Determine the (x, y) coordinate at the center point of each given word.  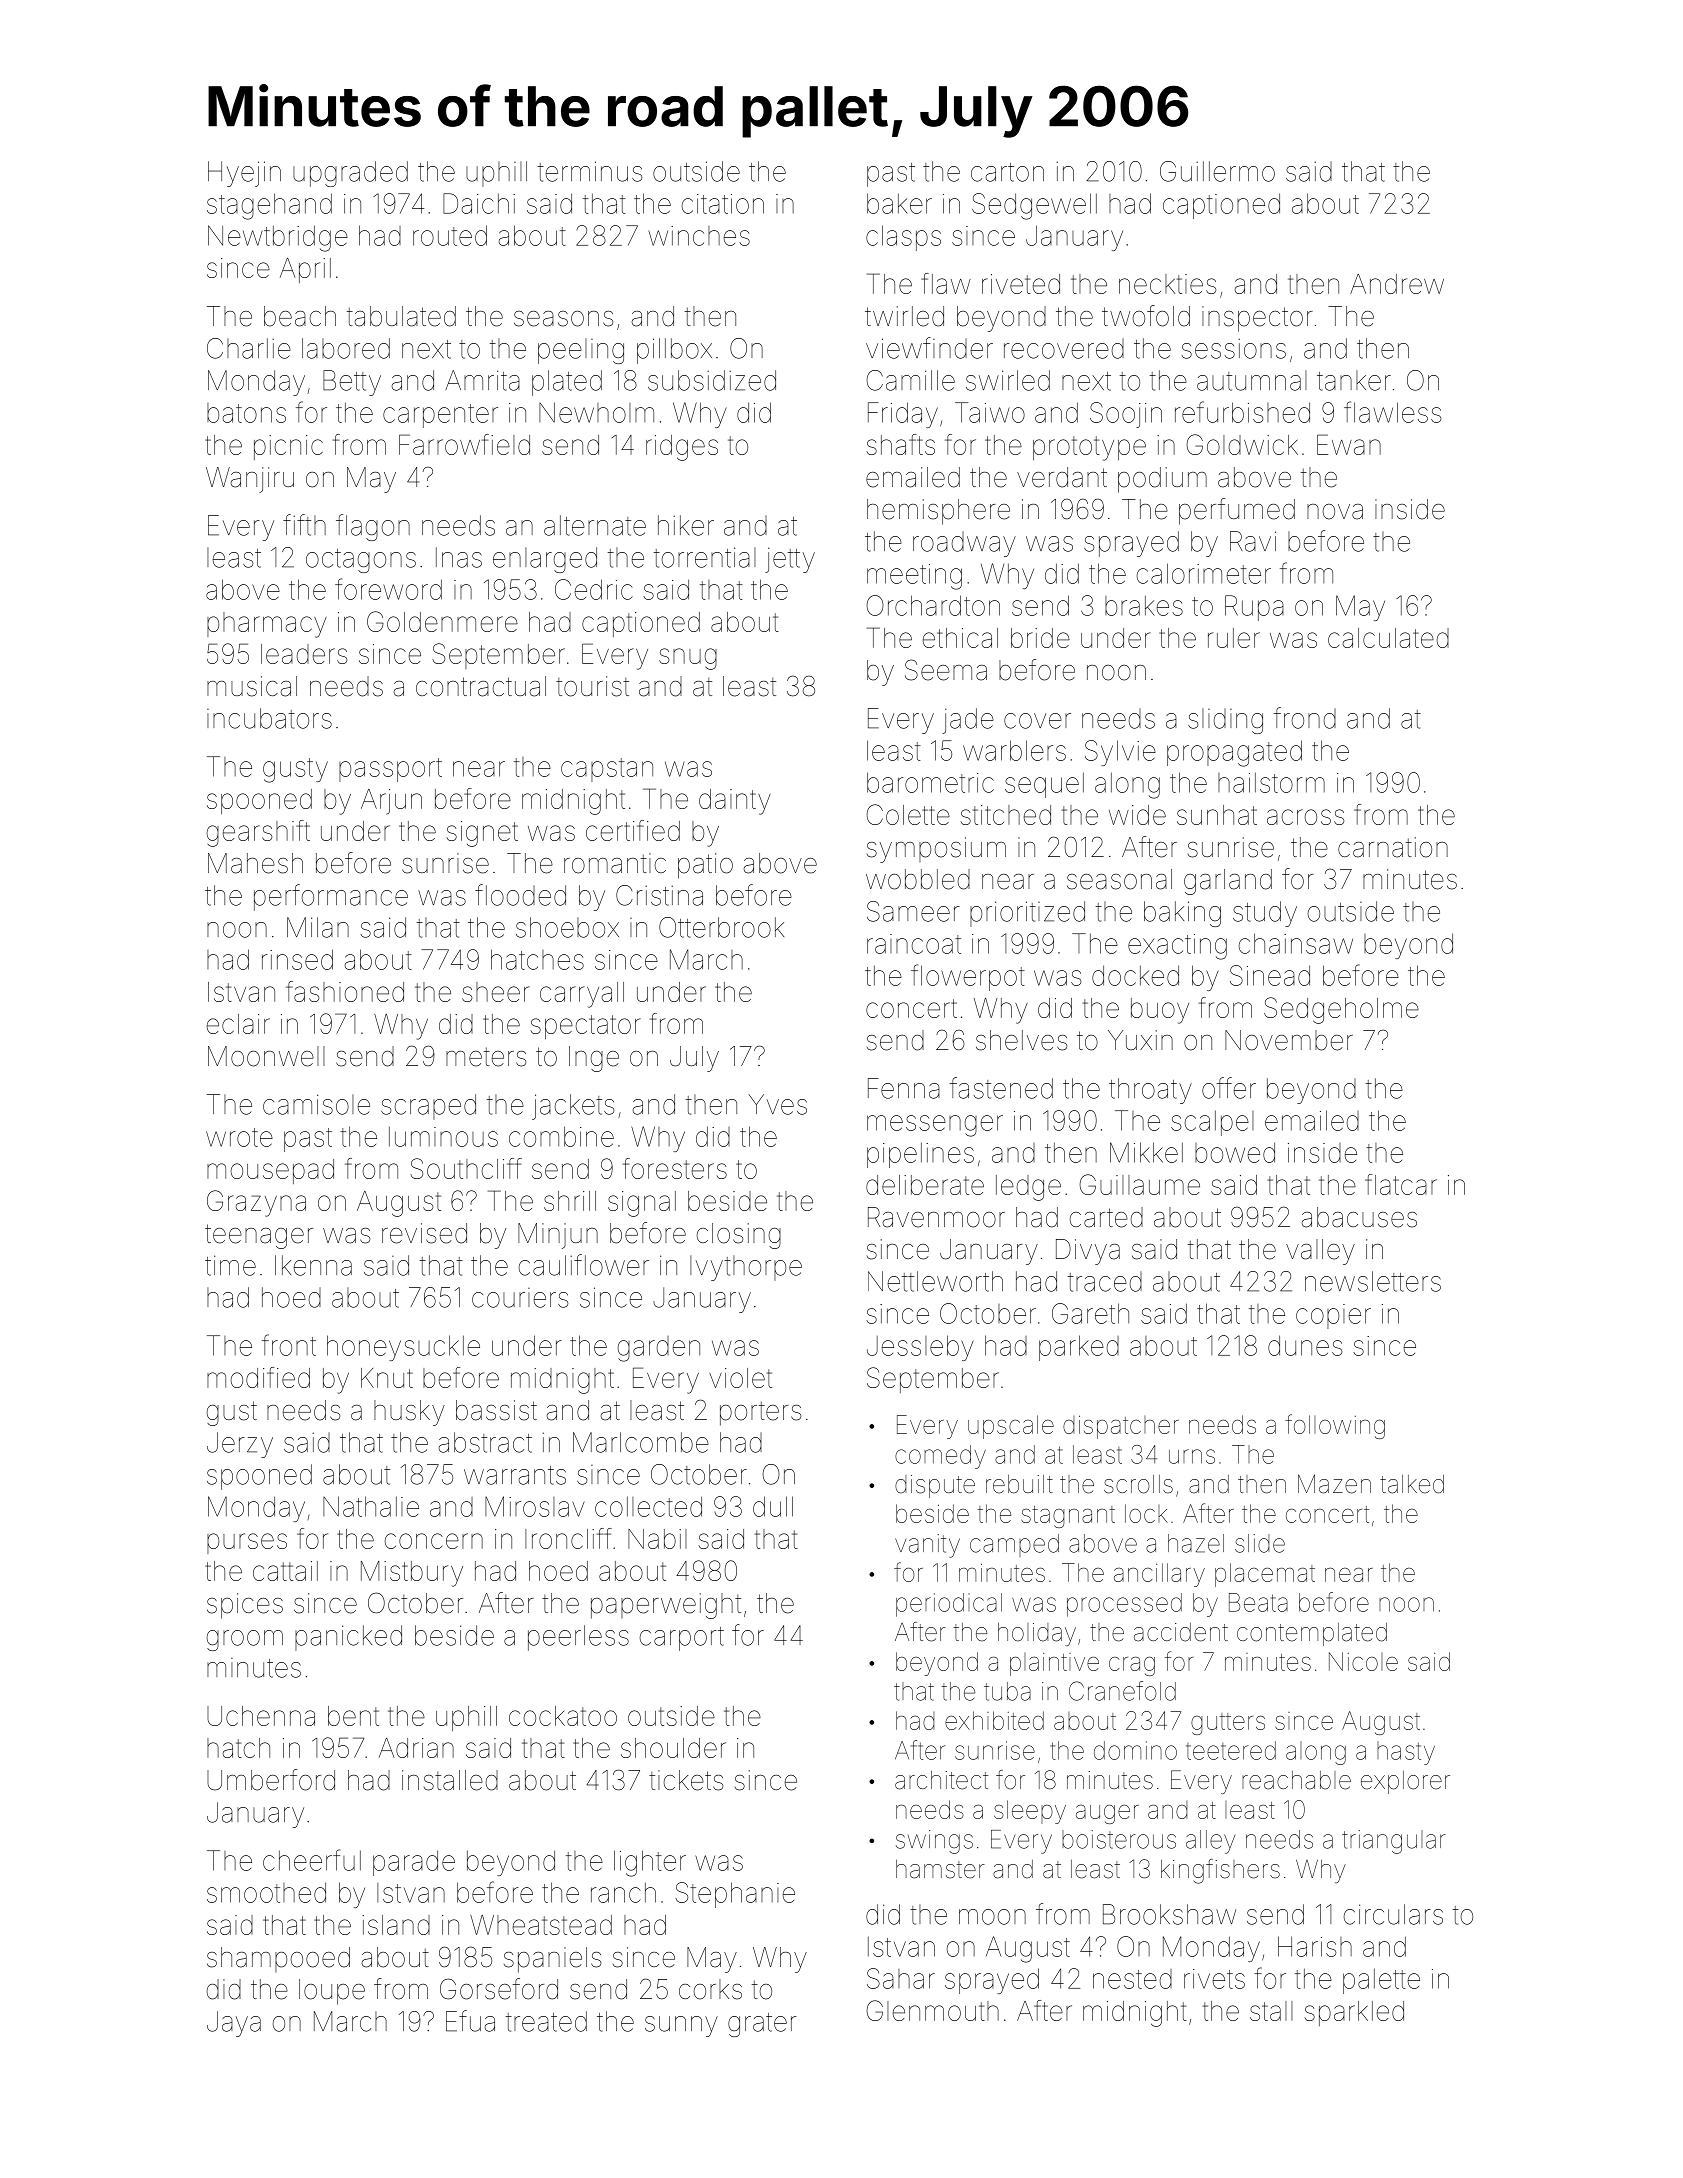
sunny (681, 2026)
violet (740, 1378)
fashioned (345, 991)
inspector (1257, 319)
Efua (470, 2021)
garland (1228, 882)
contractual (481, 686)
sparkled (1354, 2013)
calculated (1388, 638)
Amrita (482, 380)
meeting (914, 577)
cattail (285, 1571)
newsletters (1373, 1281)
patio (705, 866)
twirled (904, 316)
